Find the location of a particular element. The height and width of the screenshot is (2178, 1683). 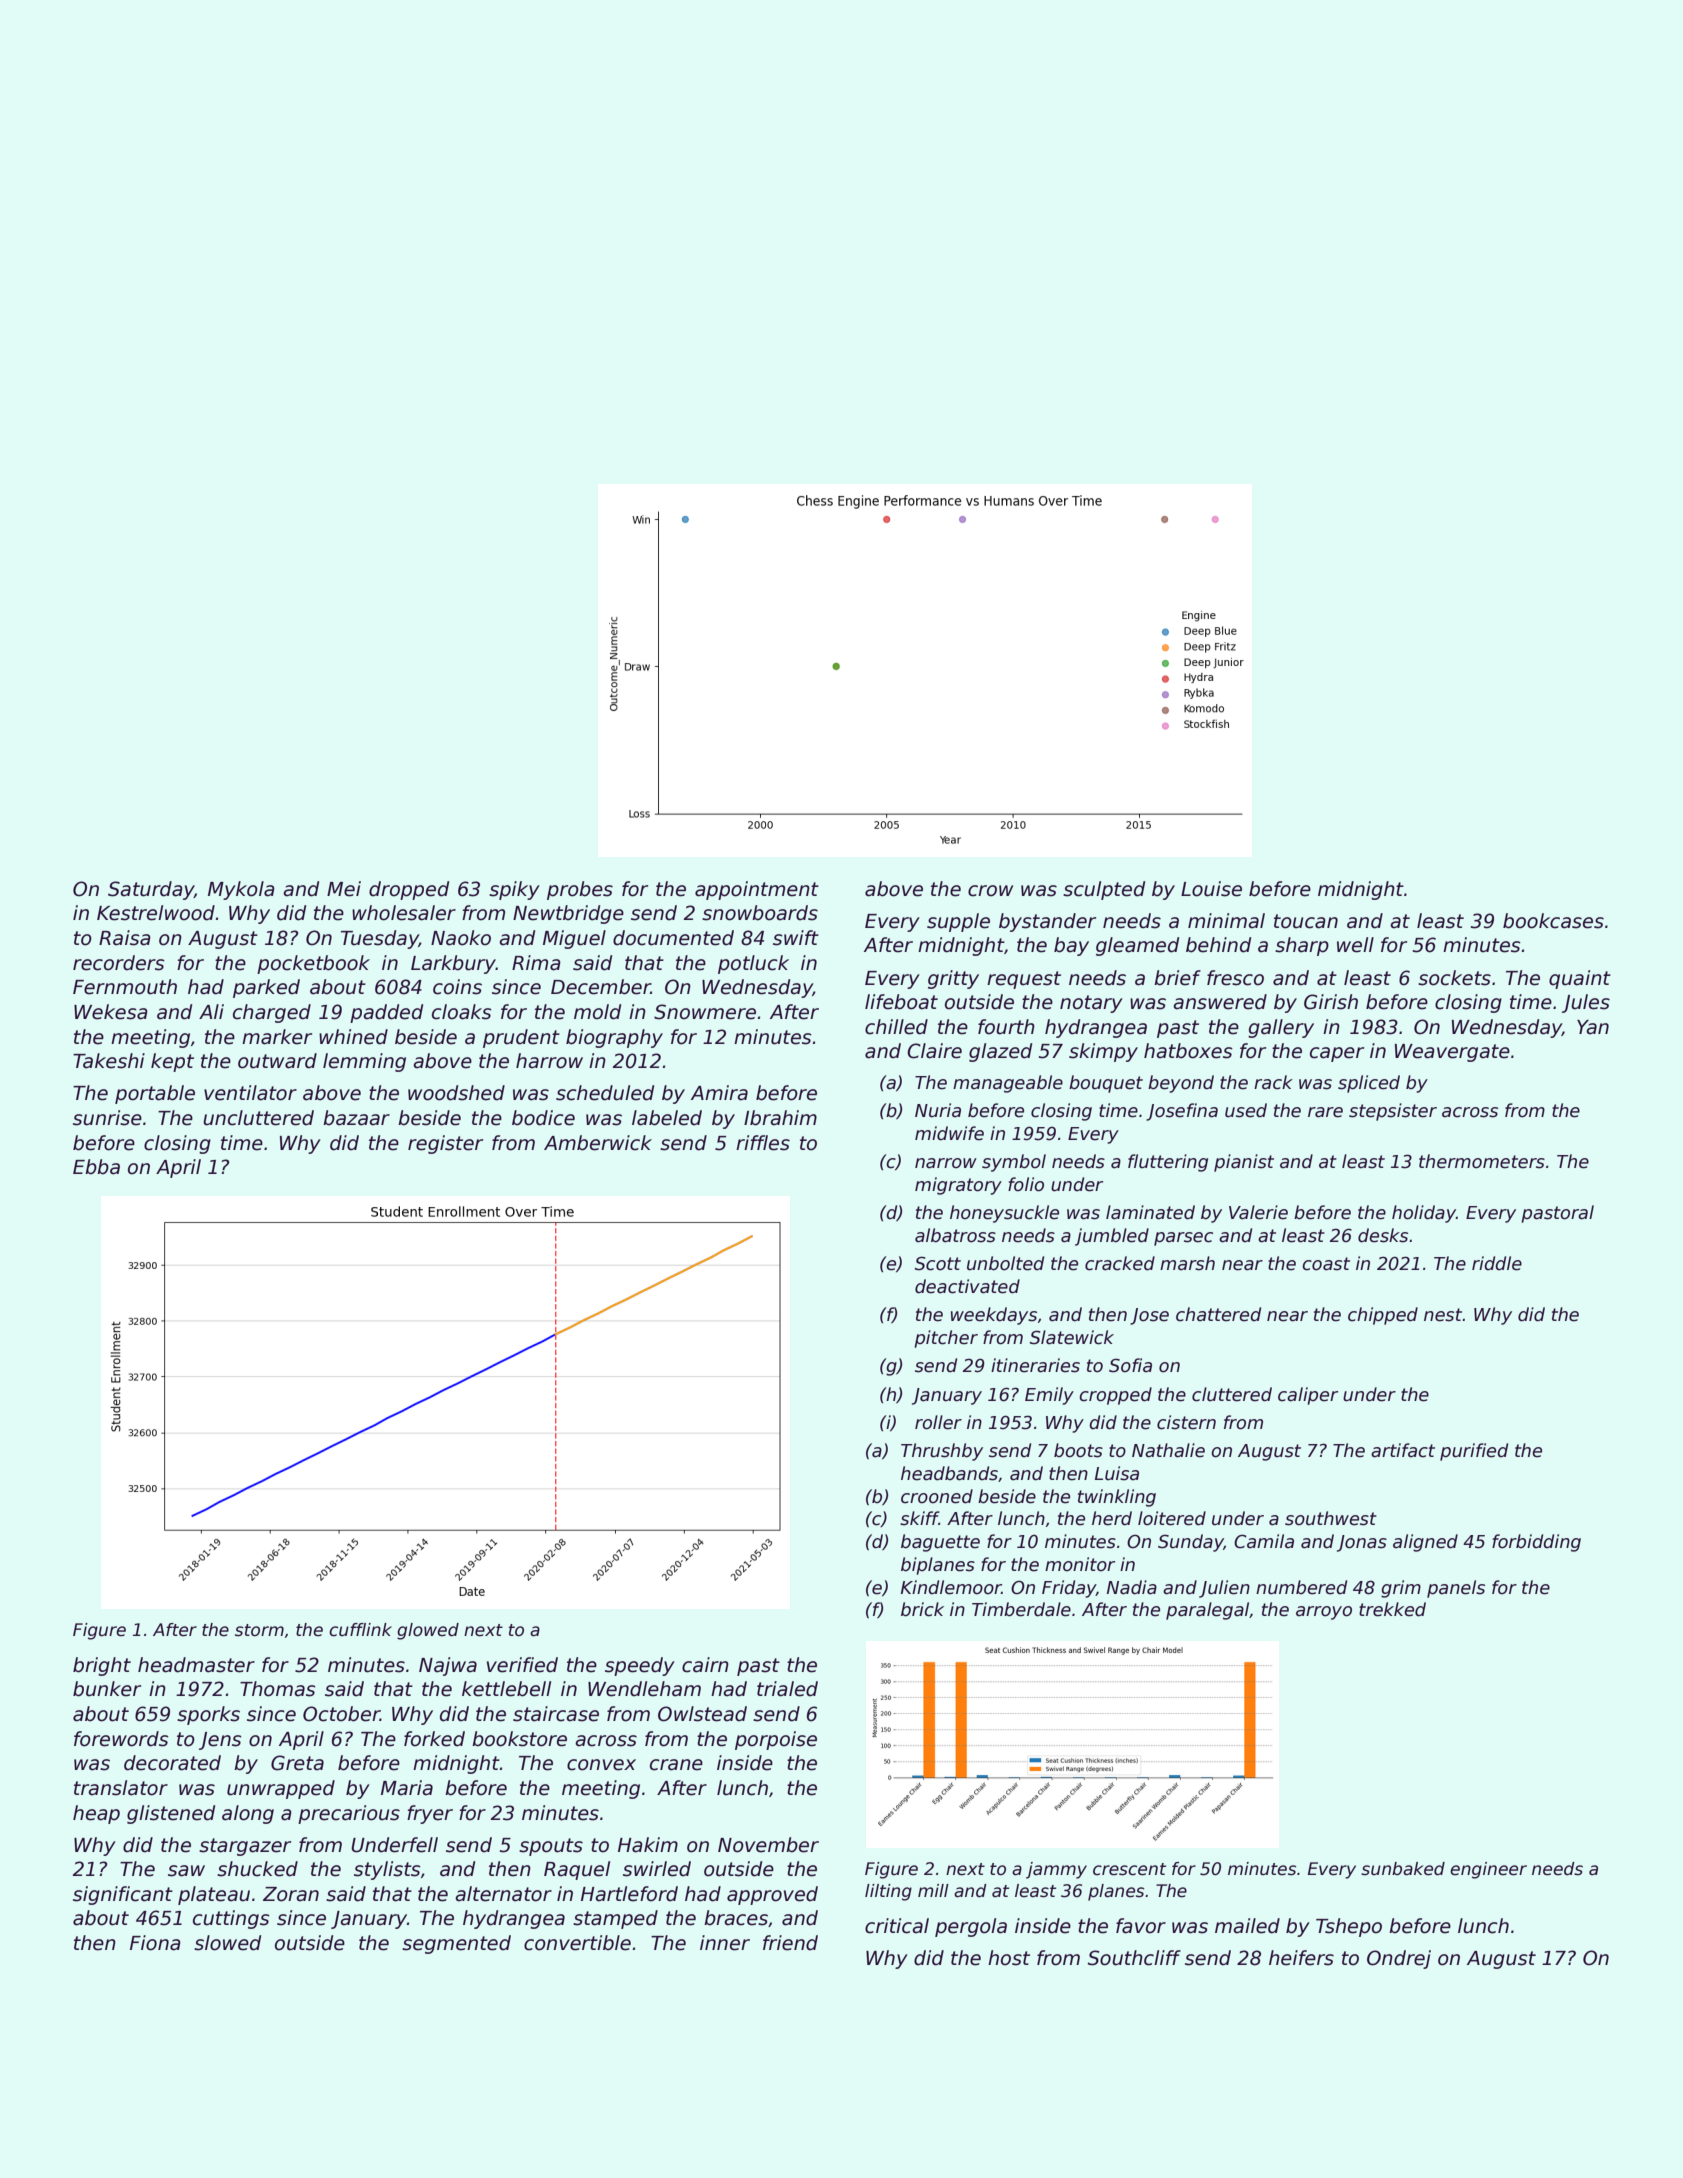

trialed is located at coordinates (787, 1689).
